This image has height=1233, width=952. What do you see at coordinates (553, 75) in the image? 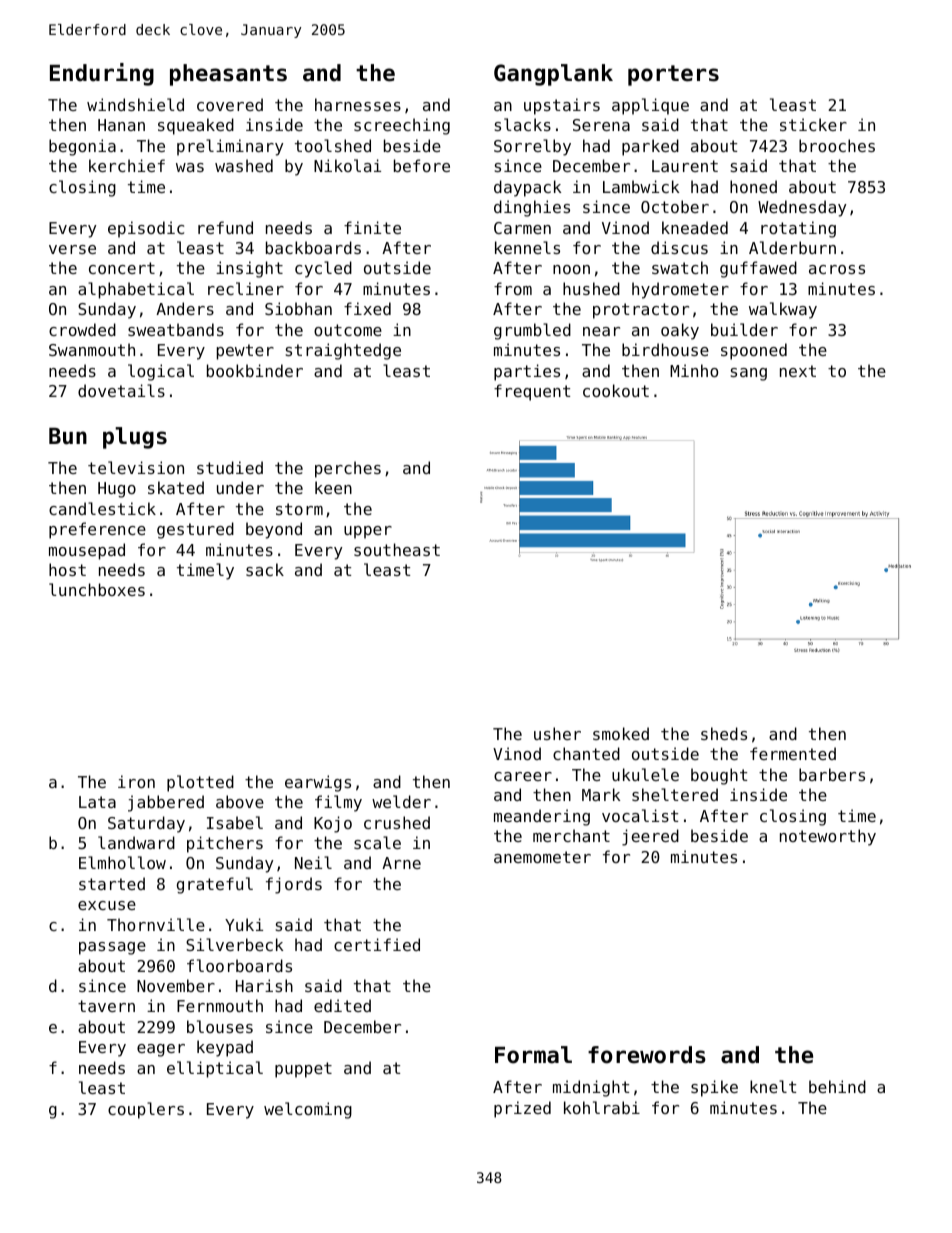
I see `Gangplank` at bounding box center [553, 75].
